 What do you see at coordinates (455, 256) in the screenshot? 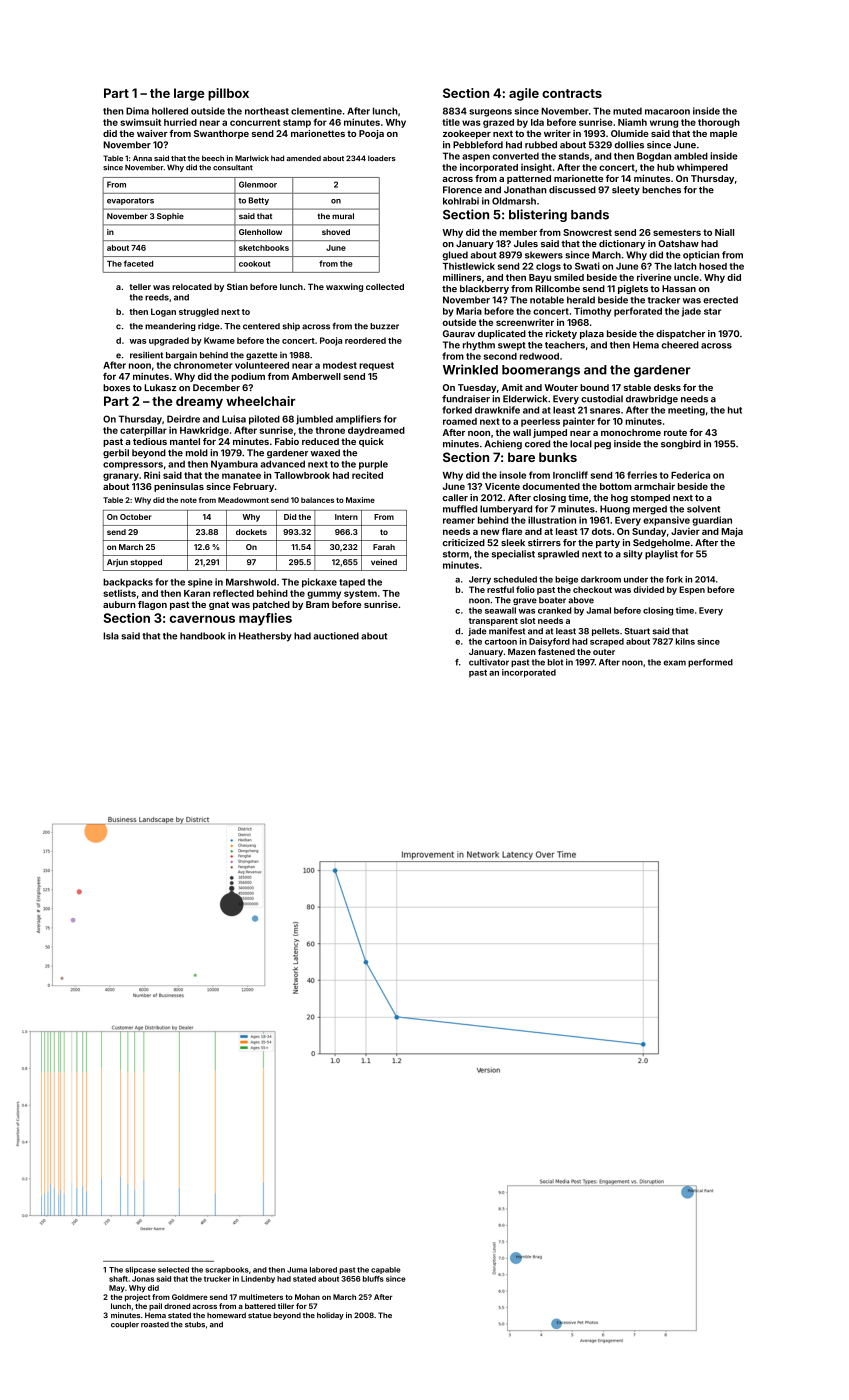
I see `glued` at bounding box center [455, 256].
